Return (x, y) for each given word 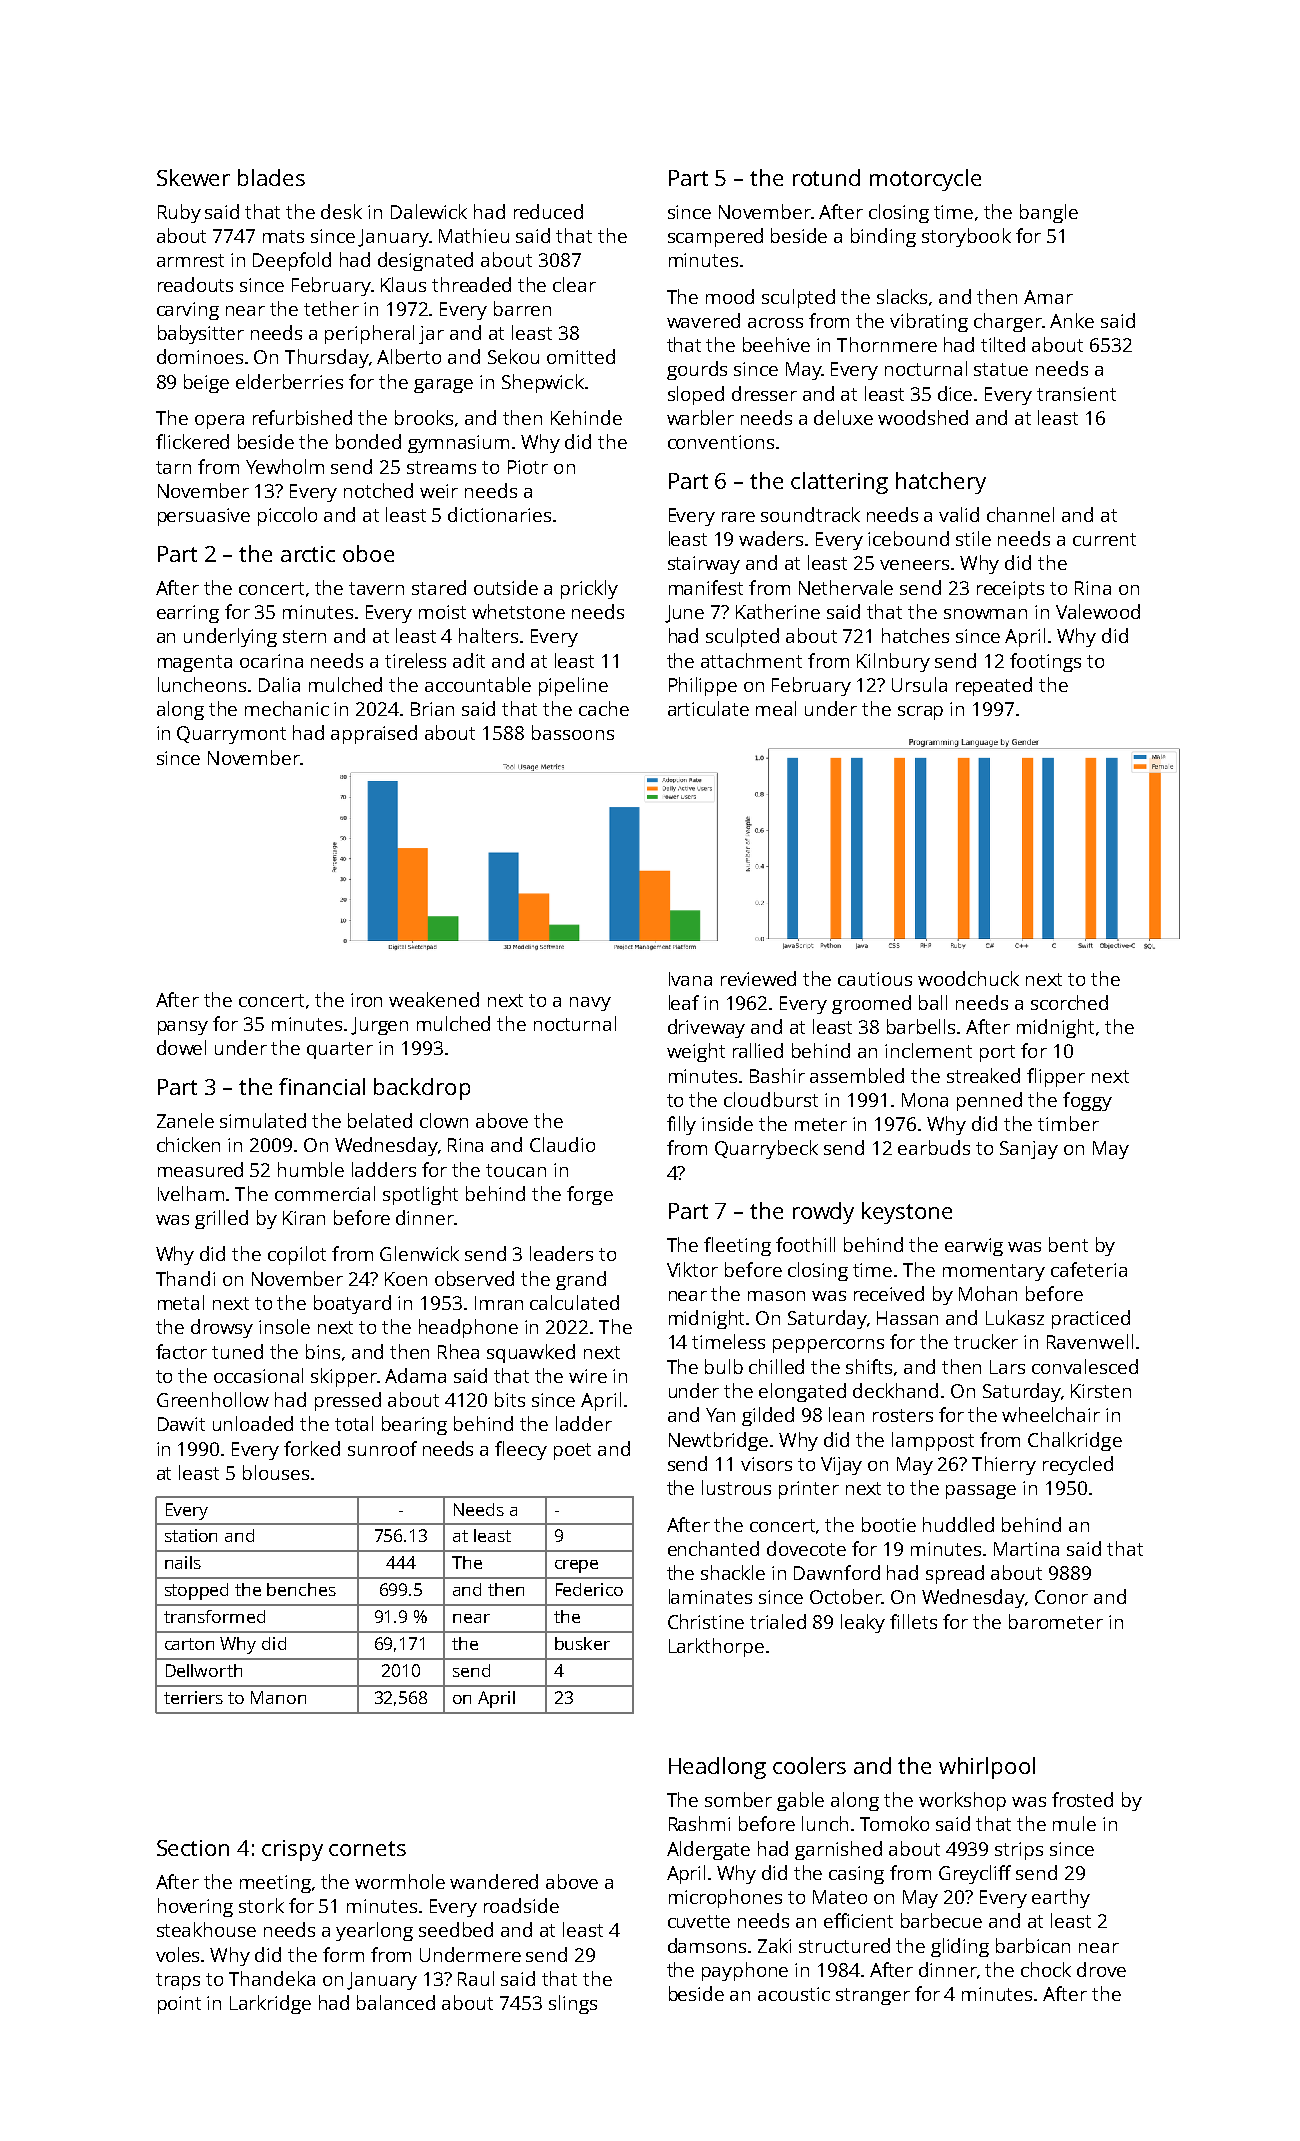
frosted (1082, 1799)
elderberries (289, 381)
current (1104, 539)
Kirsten (1101, 1391)
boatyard (352, 1304)
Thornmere (887, 344)
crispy (292, 1850)
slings (573, 2004)
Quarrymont (231, 735)
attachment (751, 660)
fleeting (737, 1246)
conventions (721, 442)
